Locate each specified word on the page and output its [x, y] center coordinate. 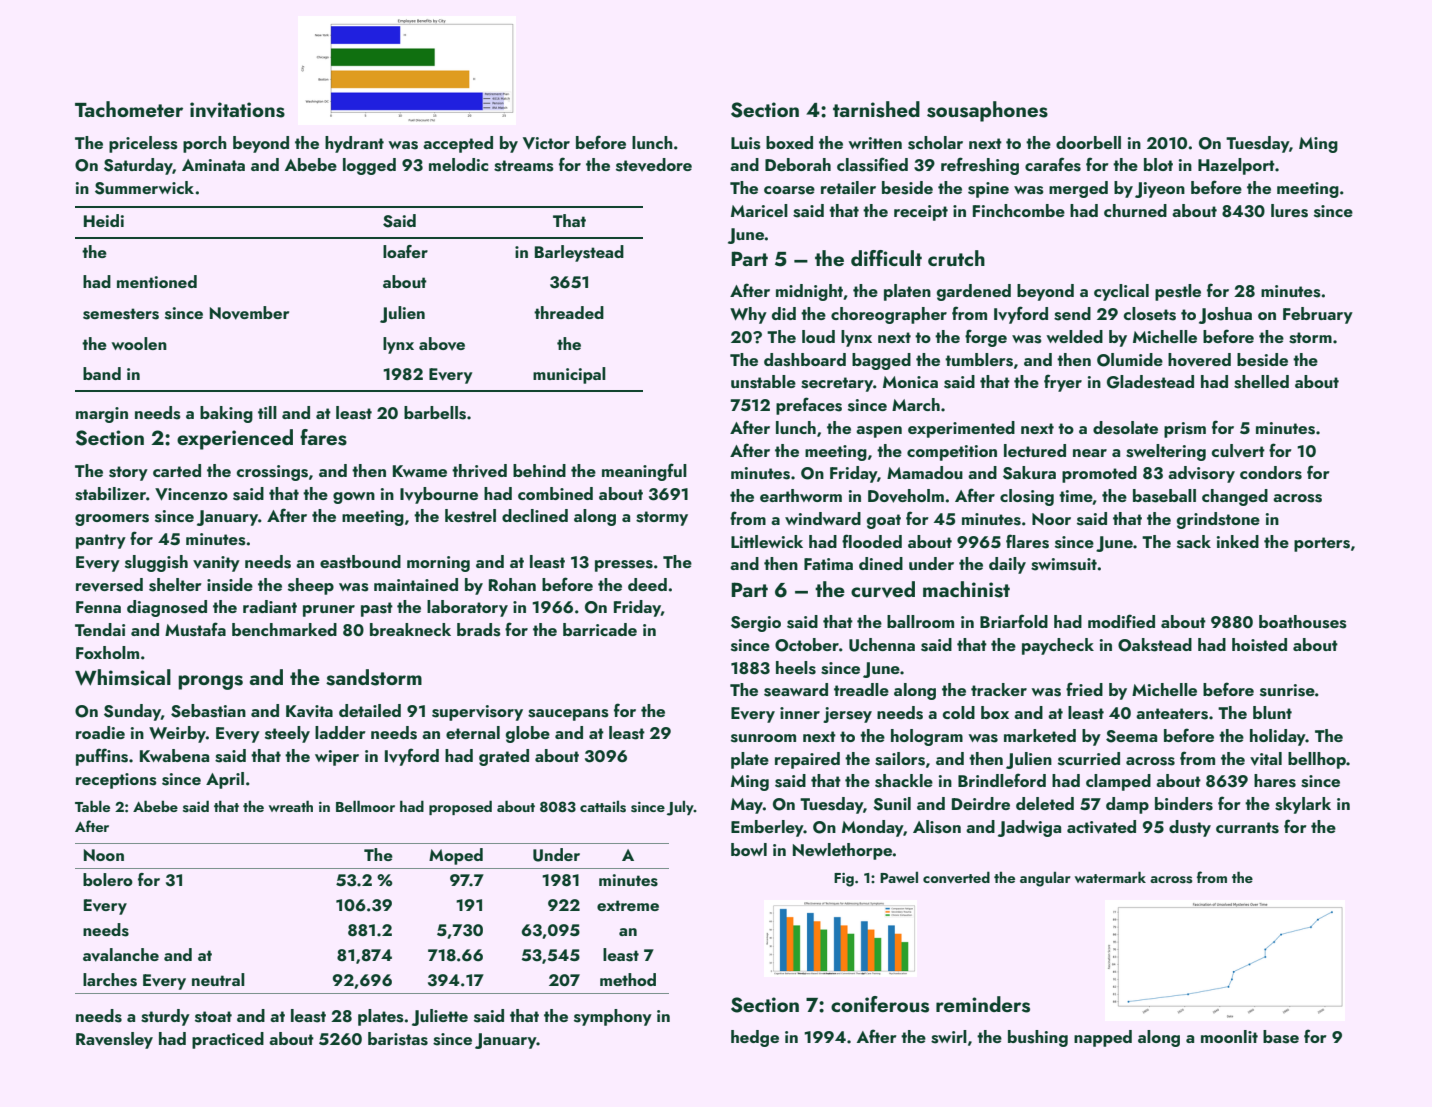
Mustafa [195, 629]
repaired [807, 760]
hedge [755, 1038]
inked [1238, 541]
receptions [116, 781]
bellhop [1317, 760]
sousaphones [987, 111]
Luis [746, 143]
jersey [847, 715]
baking [226, 414]
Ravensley [114, 1040]
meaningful [644, 472]
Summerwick [144, 188]
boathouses [1303, 622]
